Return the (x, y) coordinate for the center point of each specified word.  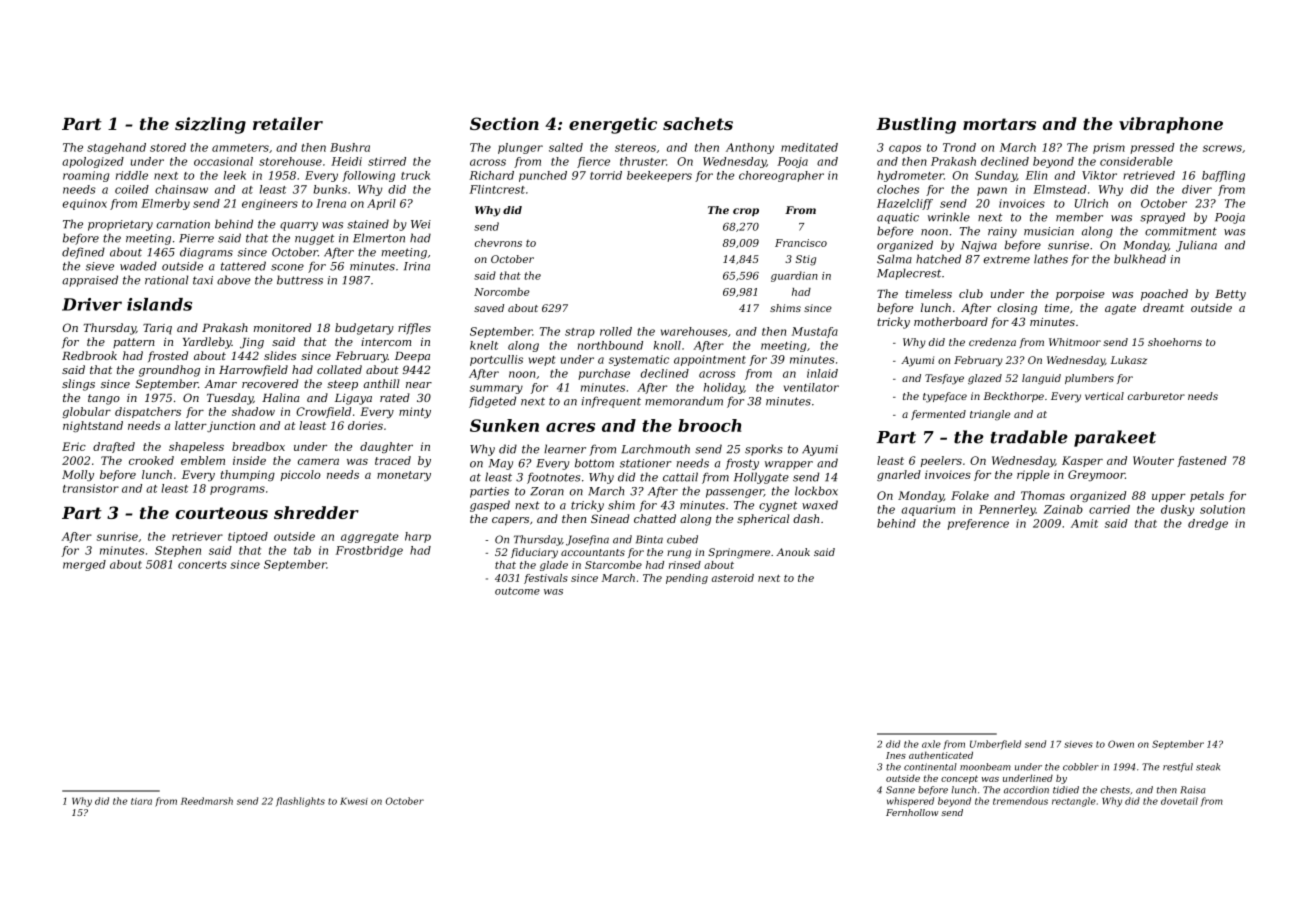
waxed (820, 505)
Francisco (801, 243)
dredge (1208, 524)
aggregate (369, 538)
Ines (896, 755)
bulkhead (1140, 259)
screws (1222, 148)
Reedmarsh (207, 801)
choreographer (781, 176)
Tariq (157, 329)
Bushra (350, 147)
